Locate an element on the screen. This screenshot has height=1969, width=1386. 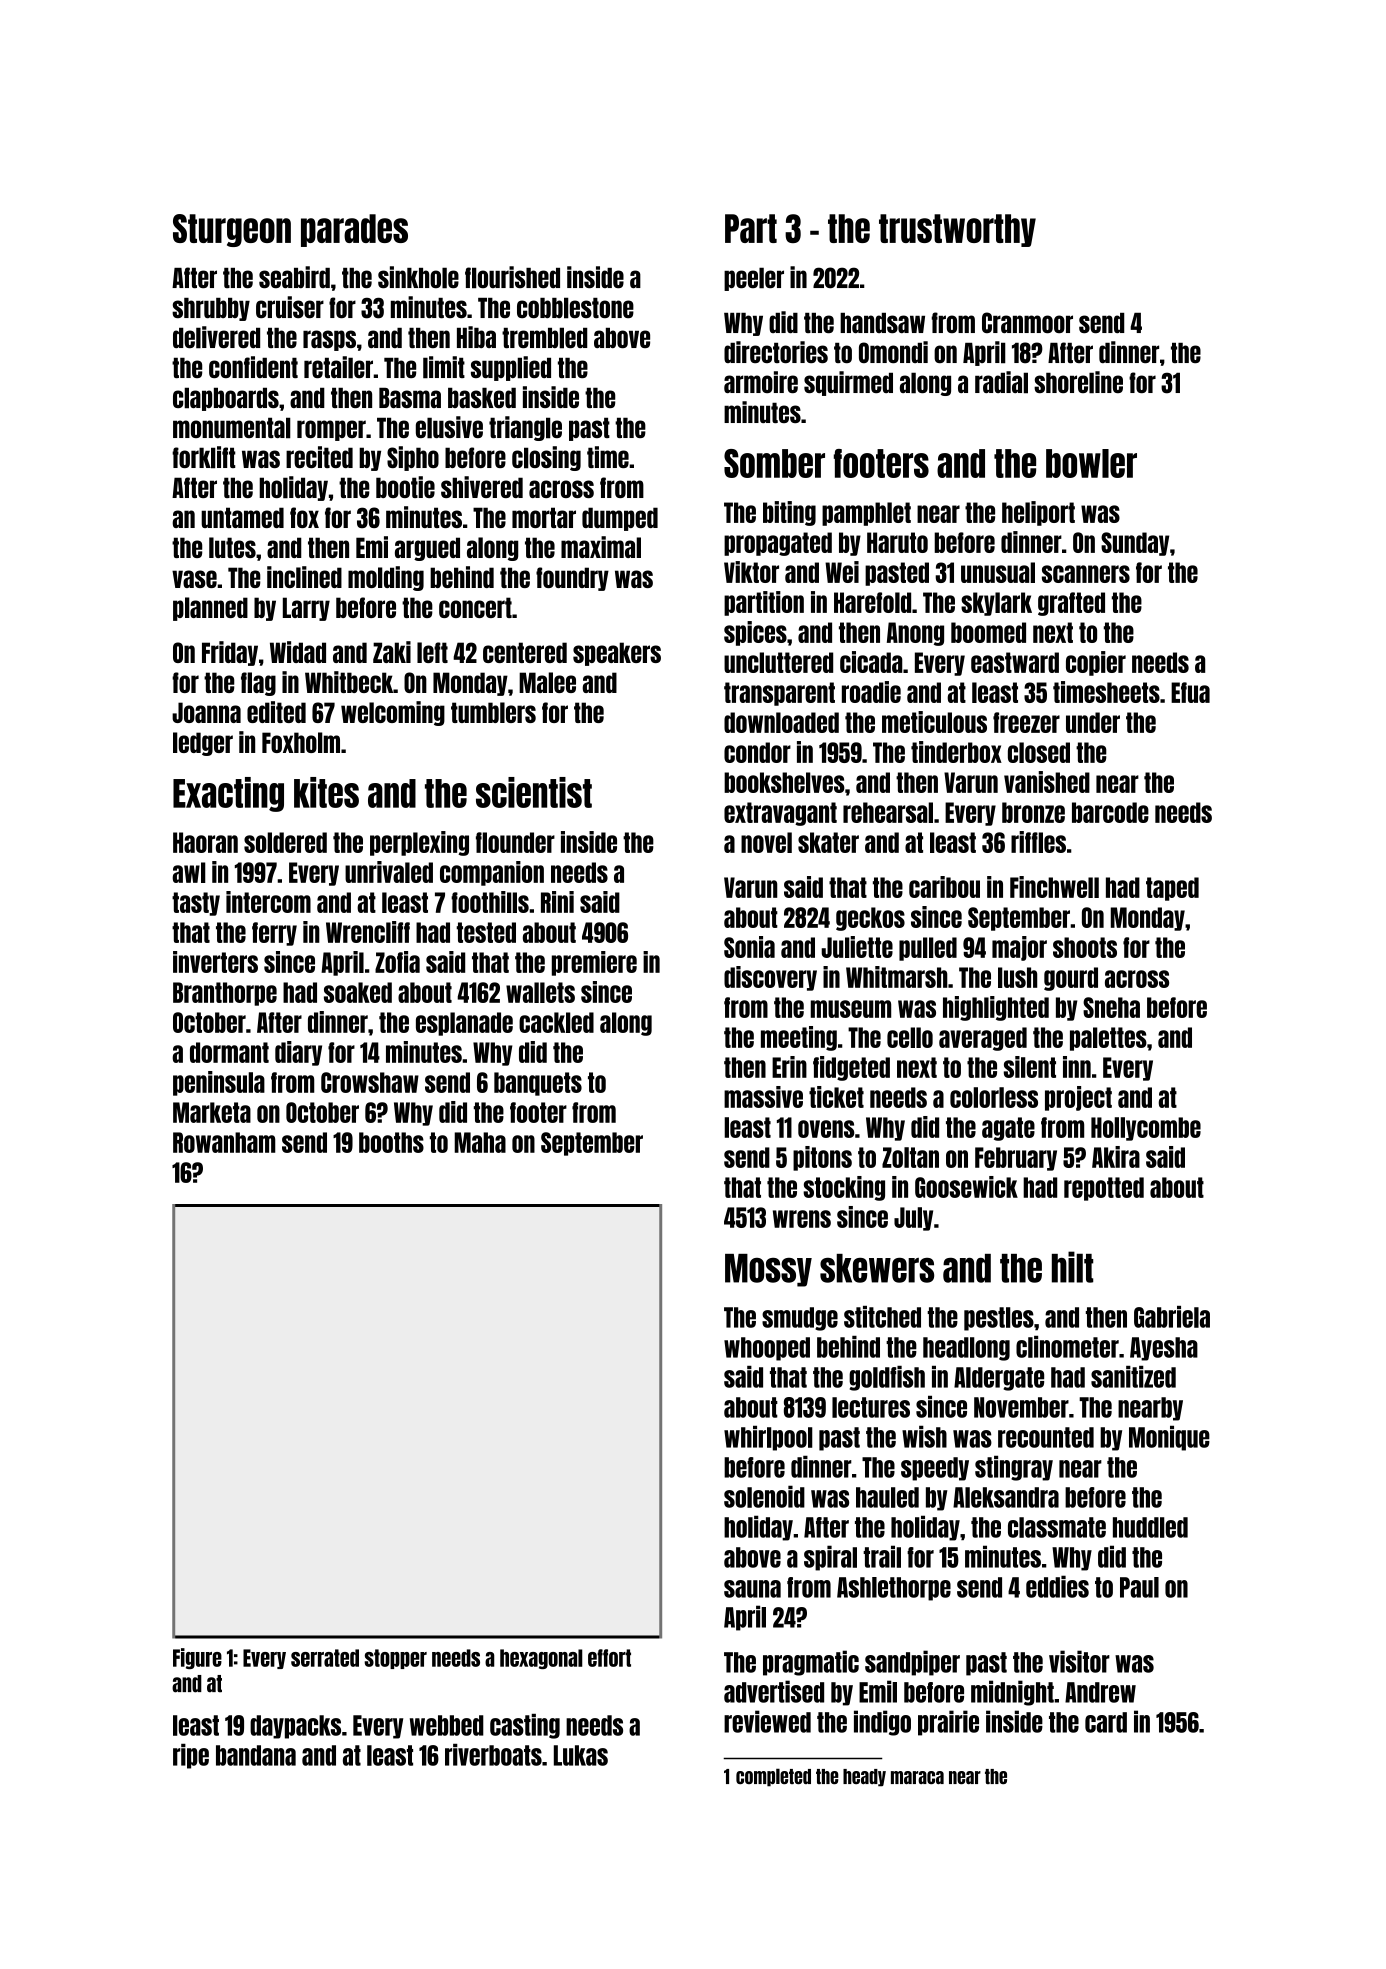
ripe is located at coordinates (191, 1756).
